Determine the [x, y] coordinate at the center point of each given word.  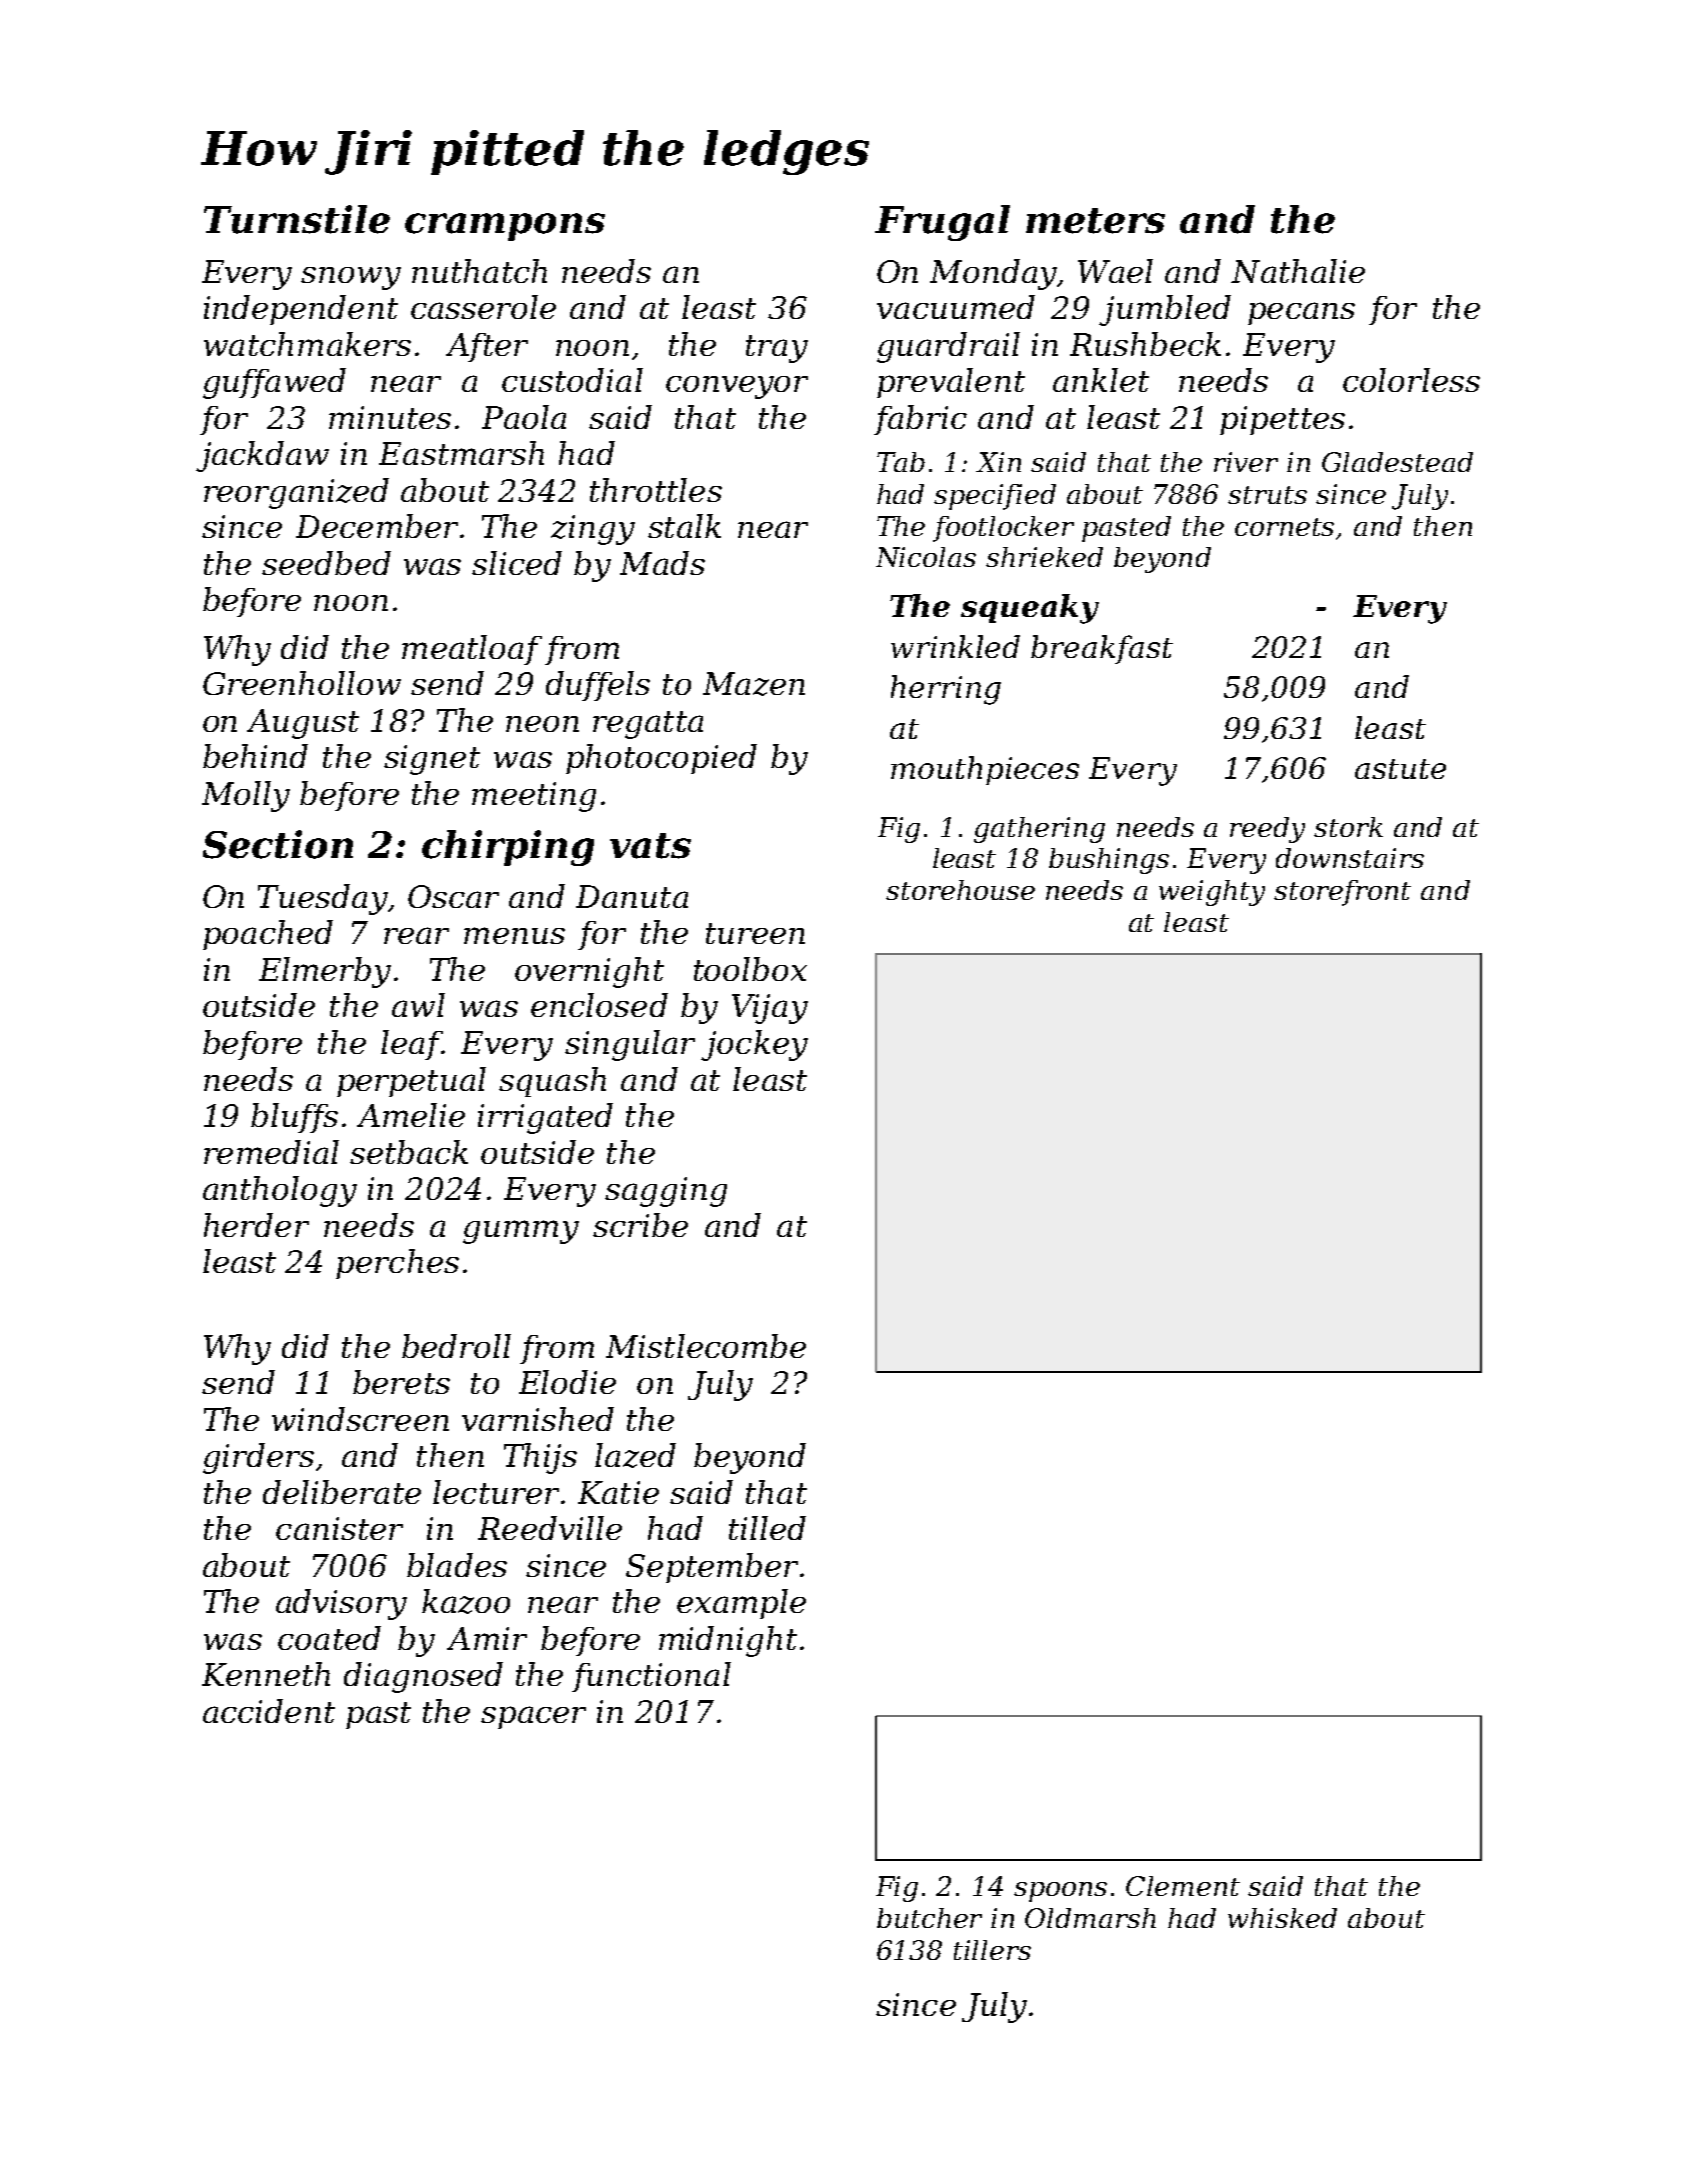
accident [269, 1711]
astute [1400, 769]
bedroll [456, 1346]
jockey [754, 1045]
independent [301, 310]
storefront [1342, 893]
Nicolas [926, 557]
